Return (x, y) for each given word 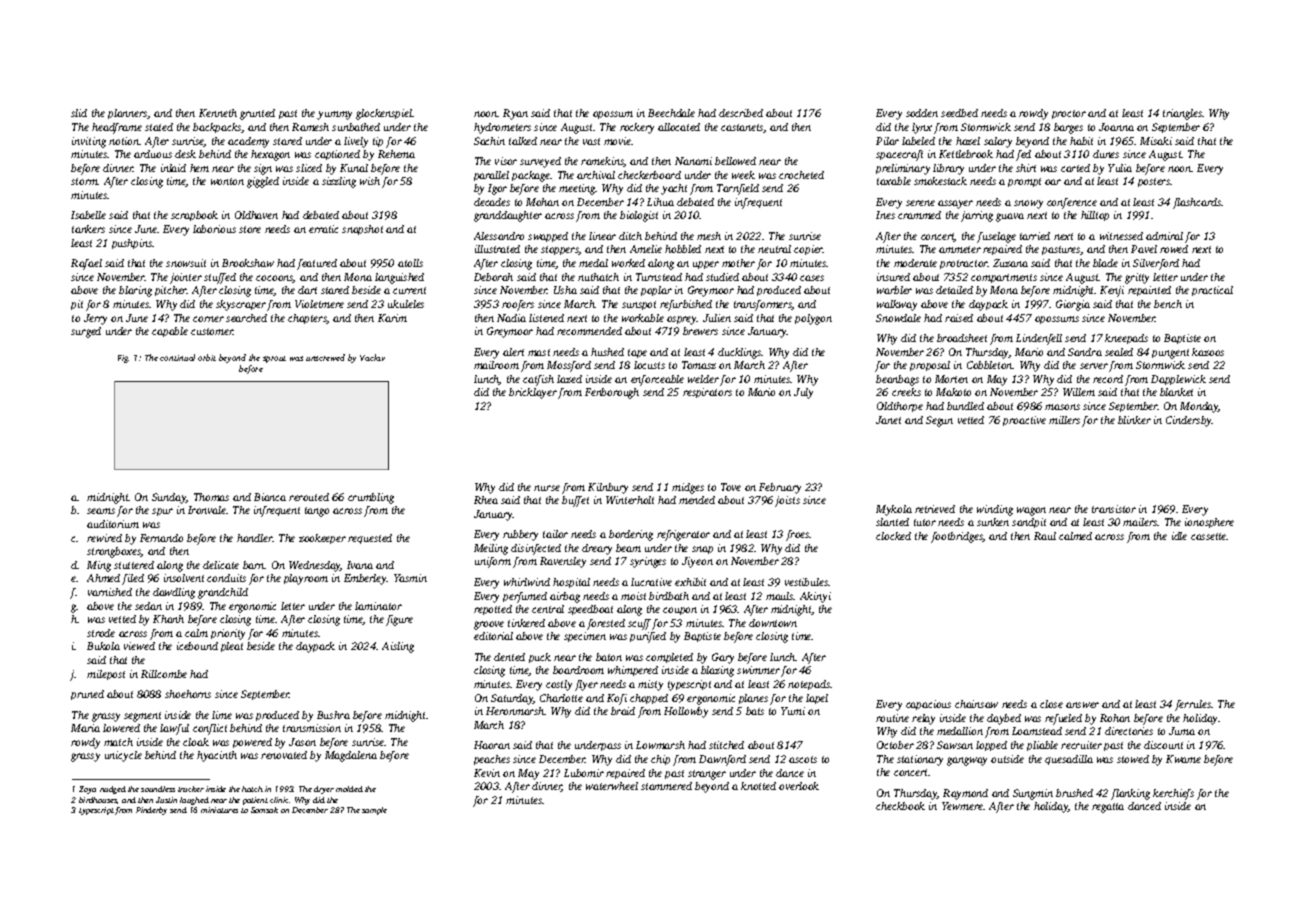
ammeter (960, 249)
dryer (324, 790)
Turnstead (659, 277)
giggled (263, 182)
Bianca (270, 497)
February (780, 488)
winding (995, 510)
